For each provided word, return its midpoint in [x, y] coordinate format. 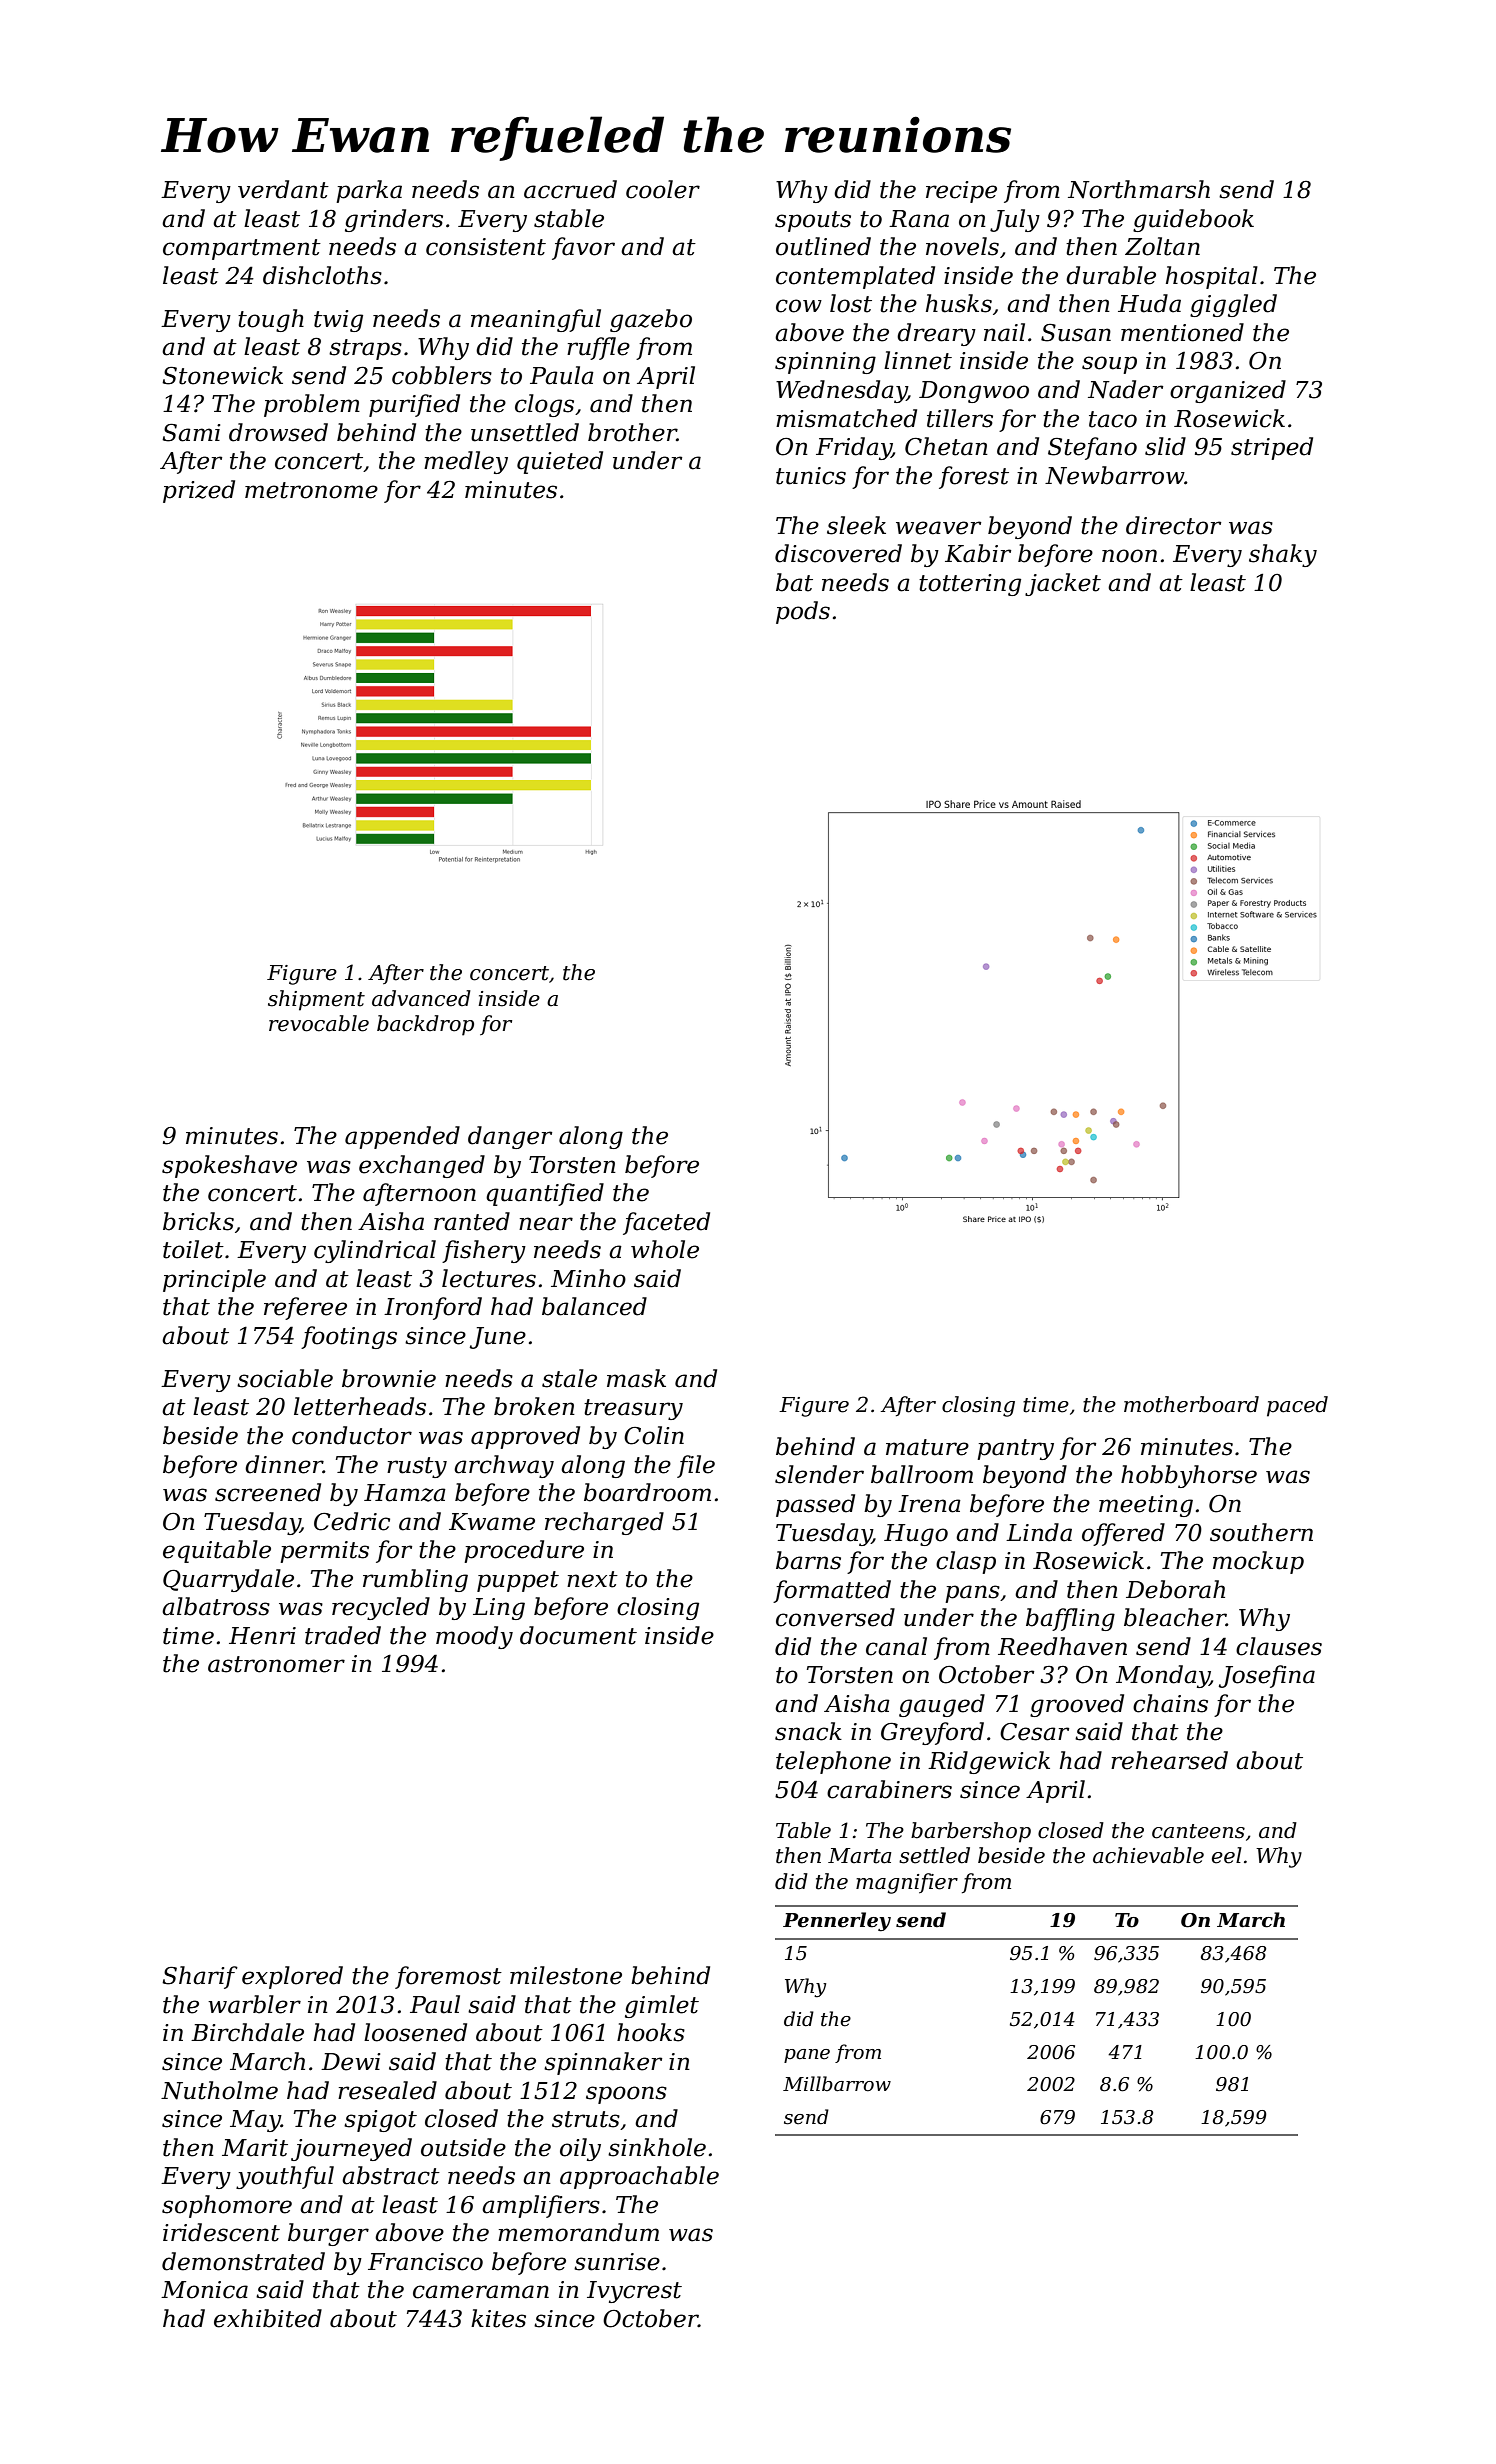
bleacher [1175, 1617]
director [1173, 525]
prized [199, 491]
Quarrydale [228, 1580]
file [696, 1466]
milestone [566, 1975]
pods [803, 612]
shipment [316, 1000]
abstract [391, 2175]
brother [632, 432]
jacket [1063, 584]
